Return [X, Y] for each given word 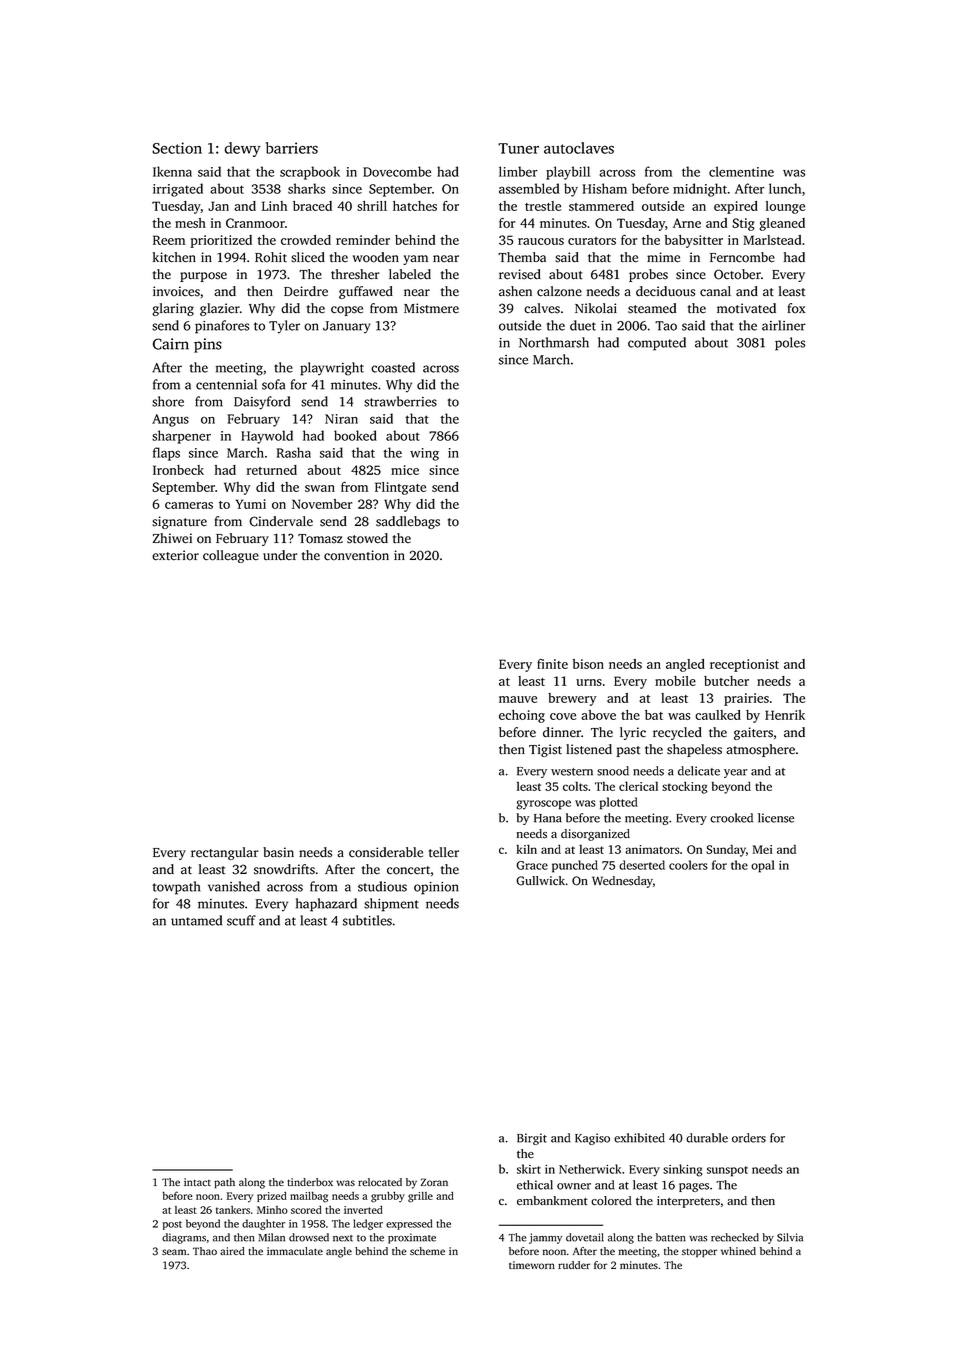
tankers [233, 1210]
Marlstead [772, 240]
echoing [522, 716]
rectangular [225, 853]
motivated [746, 308]
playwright [332, 369]
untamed [196, 920]
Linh [274, 206]
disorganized [595, 835]
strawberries [400, 401]
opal [762, 866]
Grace [532, 865]
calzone [559, 291]
